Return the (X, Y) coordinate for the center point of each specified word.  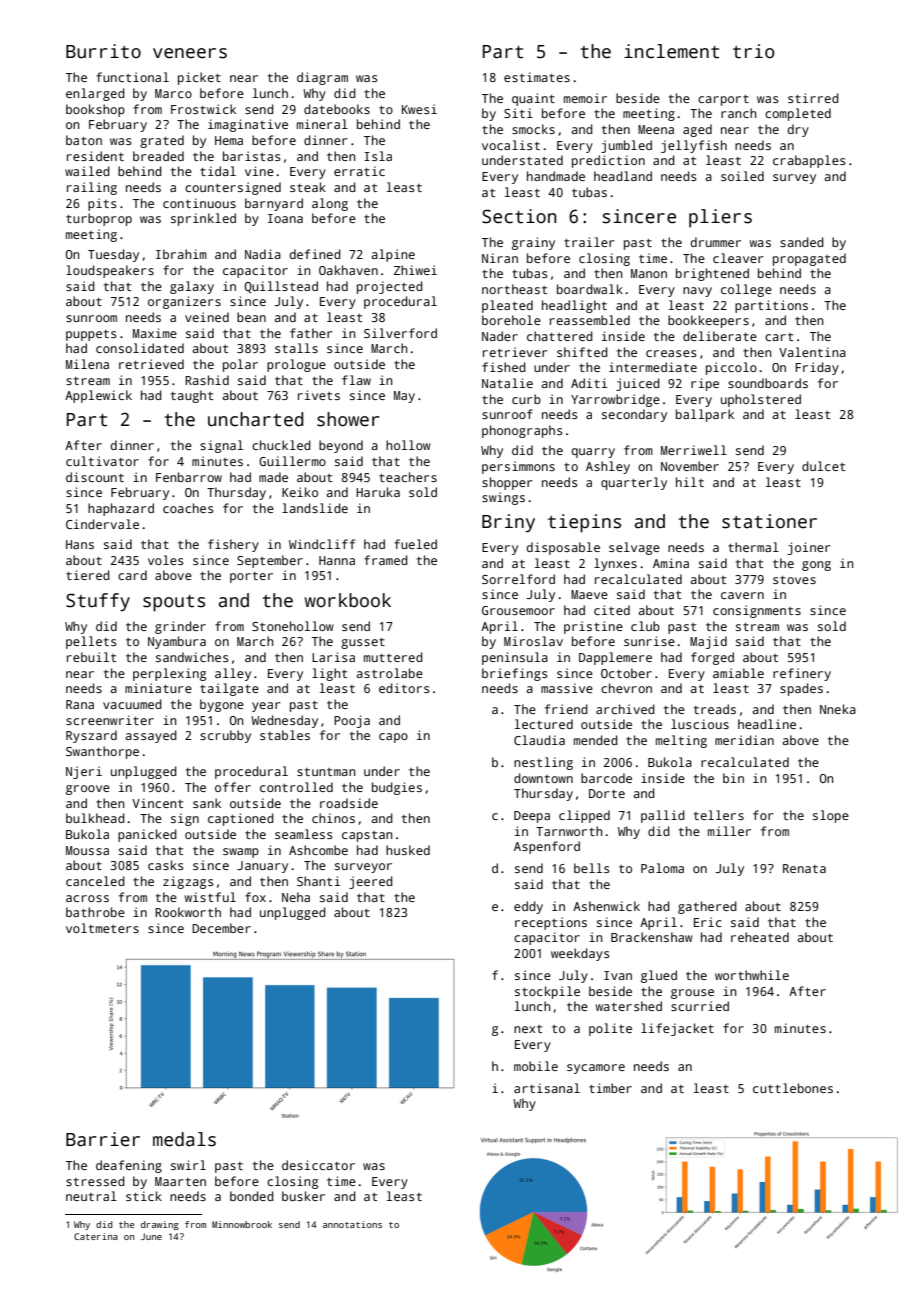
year (266, 707)
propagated (809, 259)
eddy (528, 907)
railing (92, 188)
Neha (296, 897)
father (311, 333)
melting (681, 741)
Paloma (662, 868)
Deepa (532, 817)
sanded (802, 242)
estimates (537, 77)
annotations (352, 1224)
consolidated (140, 348)
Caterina (96, 1236)
